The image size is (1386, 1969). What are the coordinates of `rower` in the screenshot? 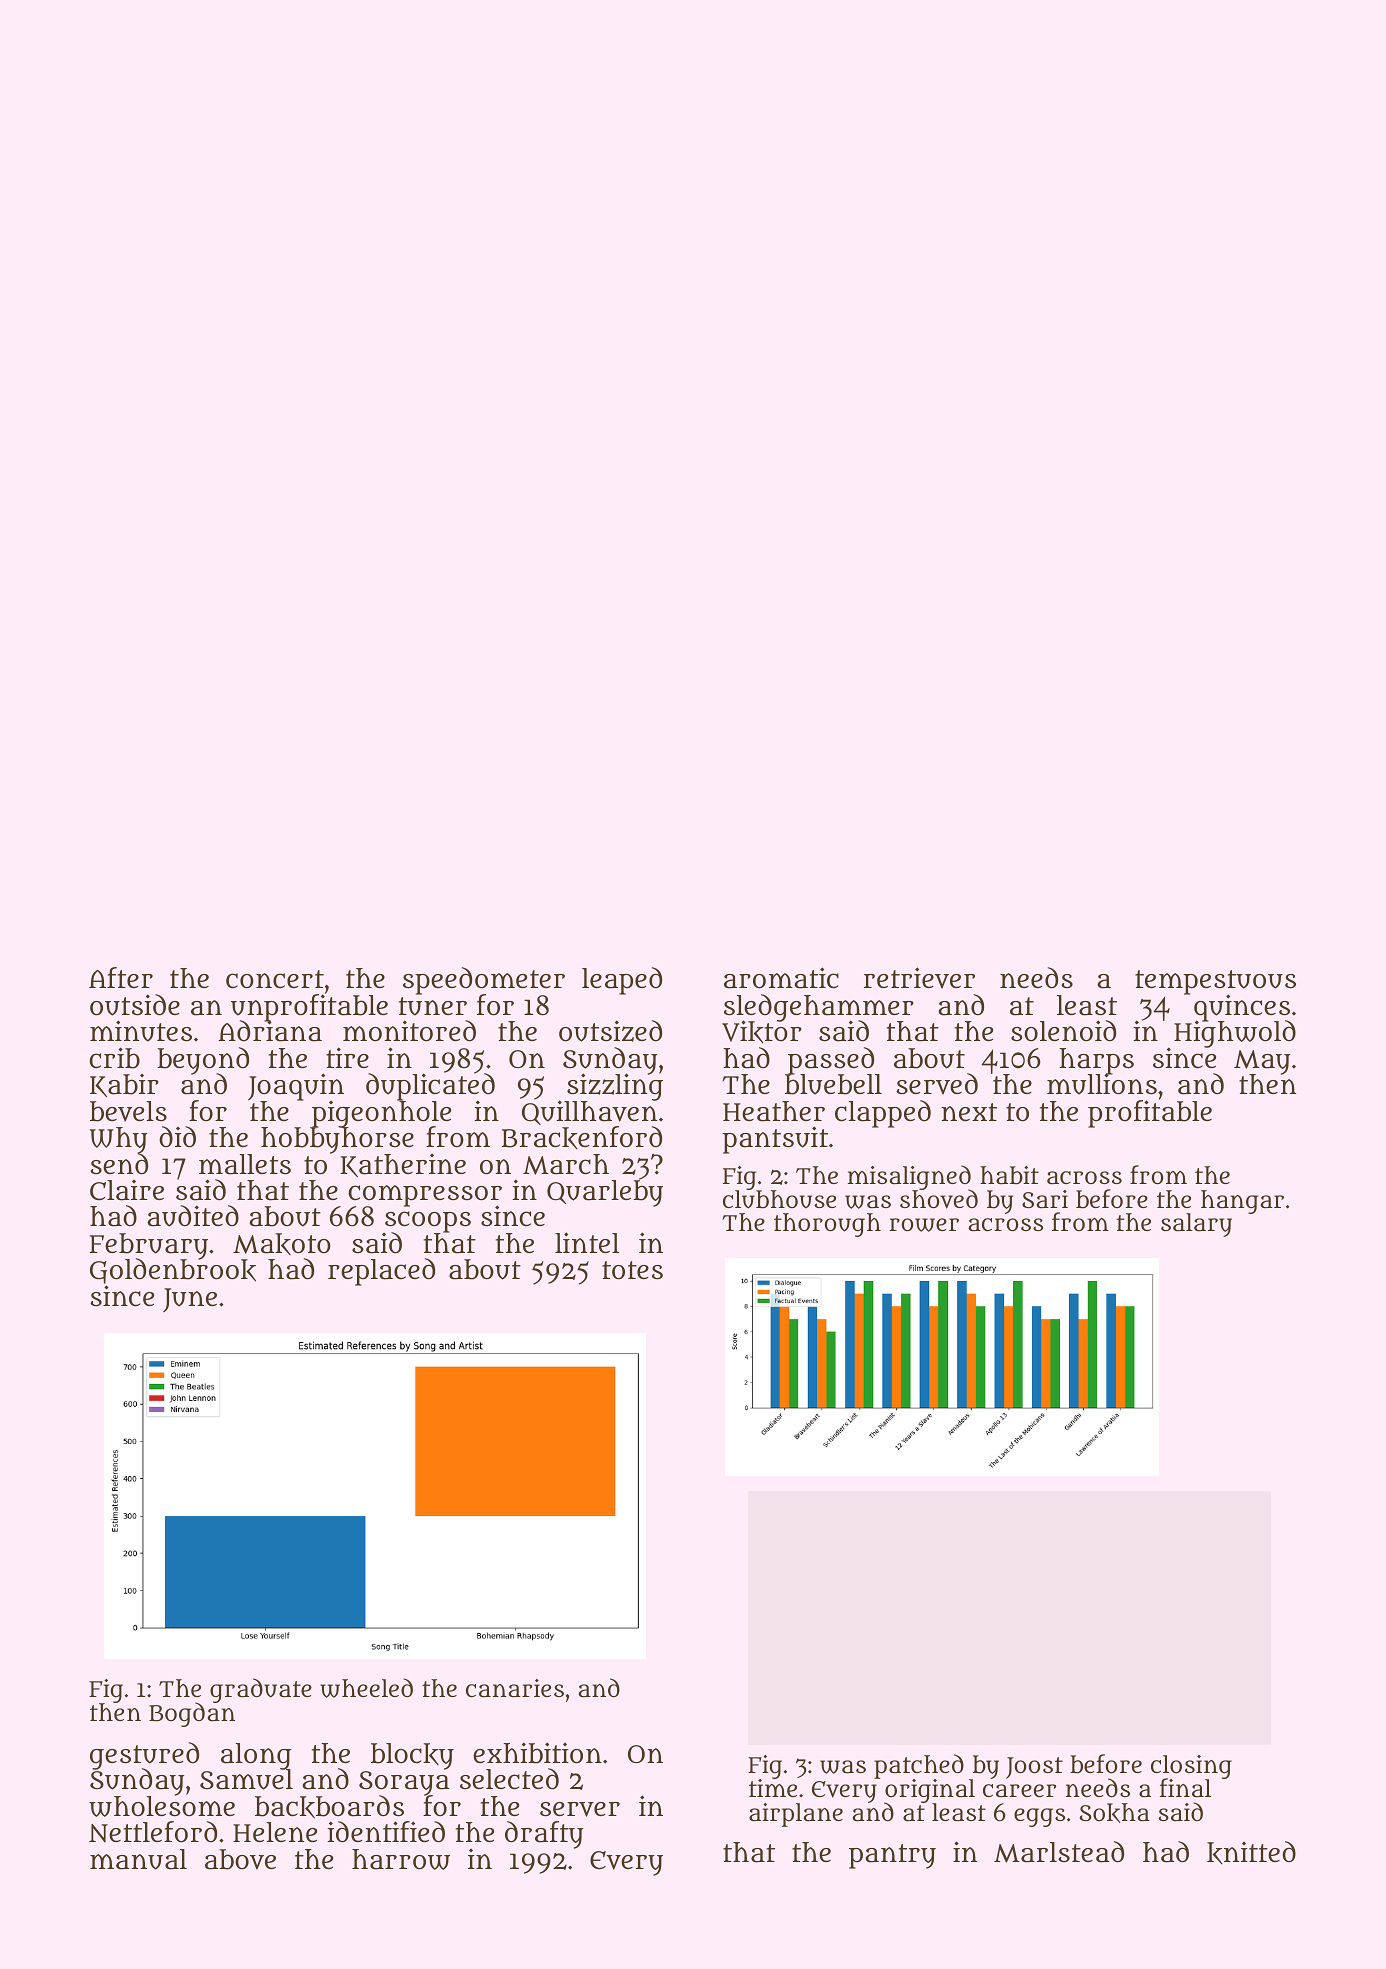 It's located at (924, 1225).
